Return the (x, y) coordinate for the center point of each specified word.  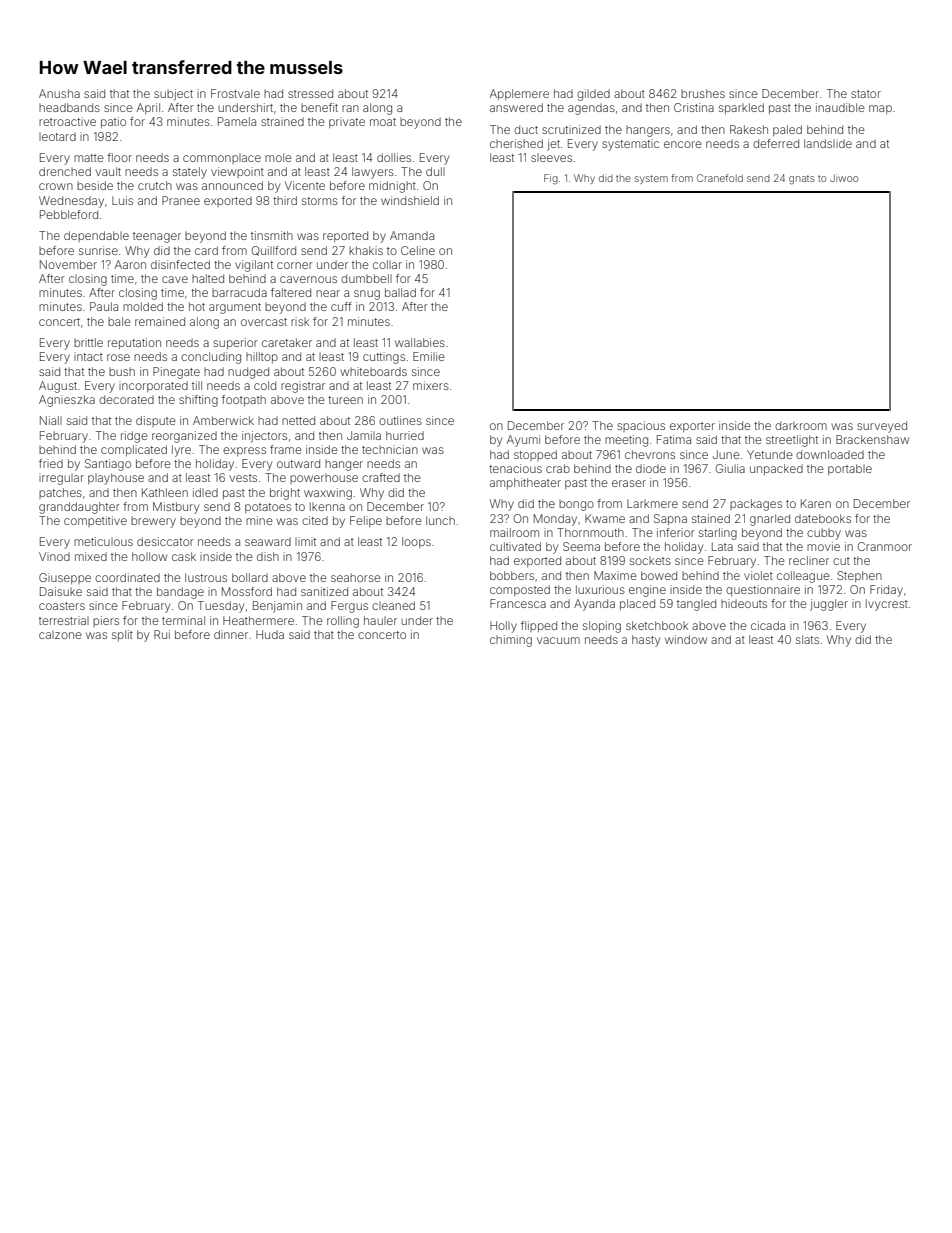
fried (51, 463)
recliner (809, 560)
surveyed (882, 427)
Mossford (247, 591)
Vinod (54, 556)
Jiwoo (844, 178)
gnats (802, 180)
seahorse (356, 578)
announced (232, 185)
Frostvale (235, 93)
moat (383, 122)
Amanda (412, 235)
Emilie (429, 356)
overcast (264, 322)
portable (850, 469)
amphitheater (525, 483)
